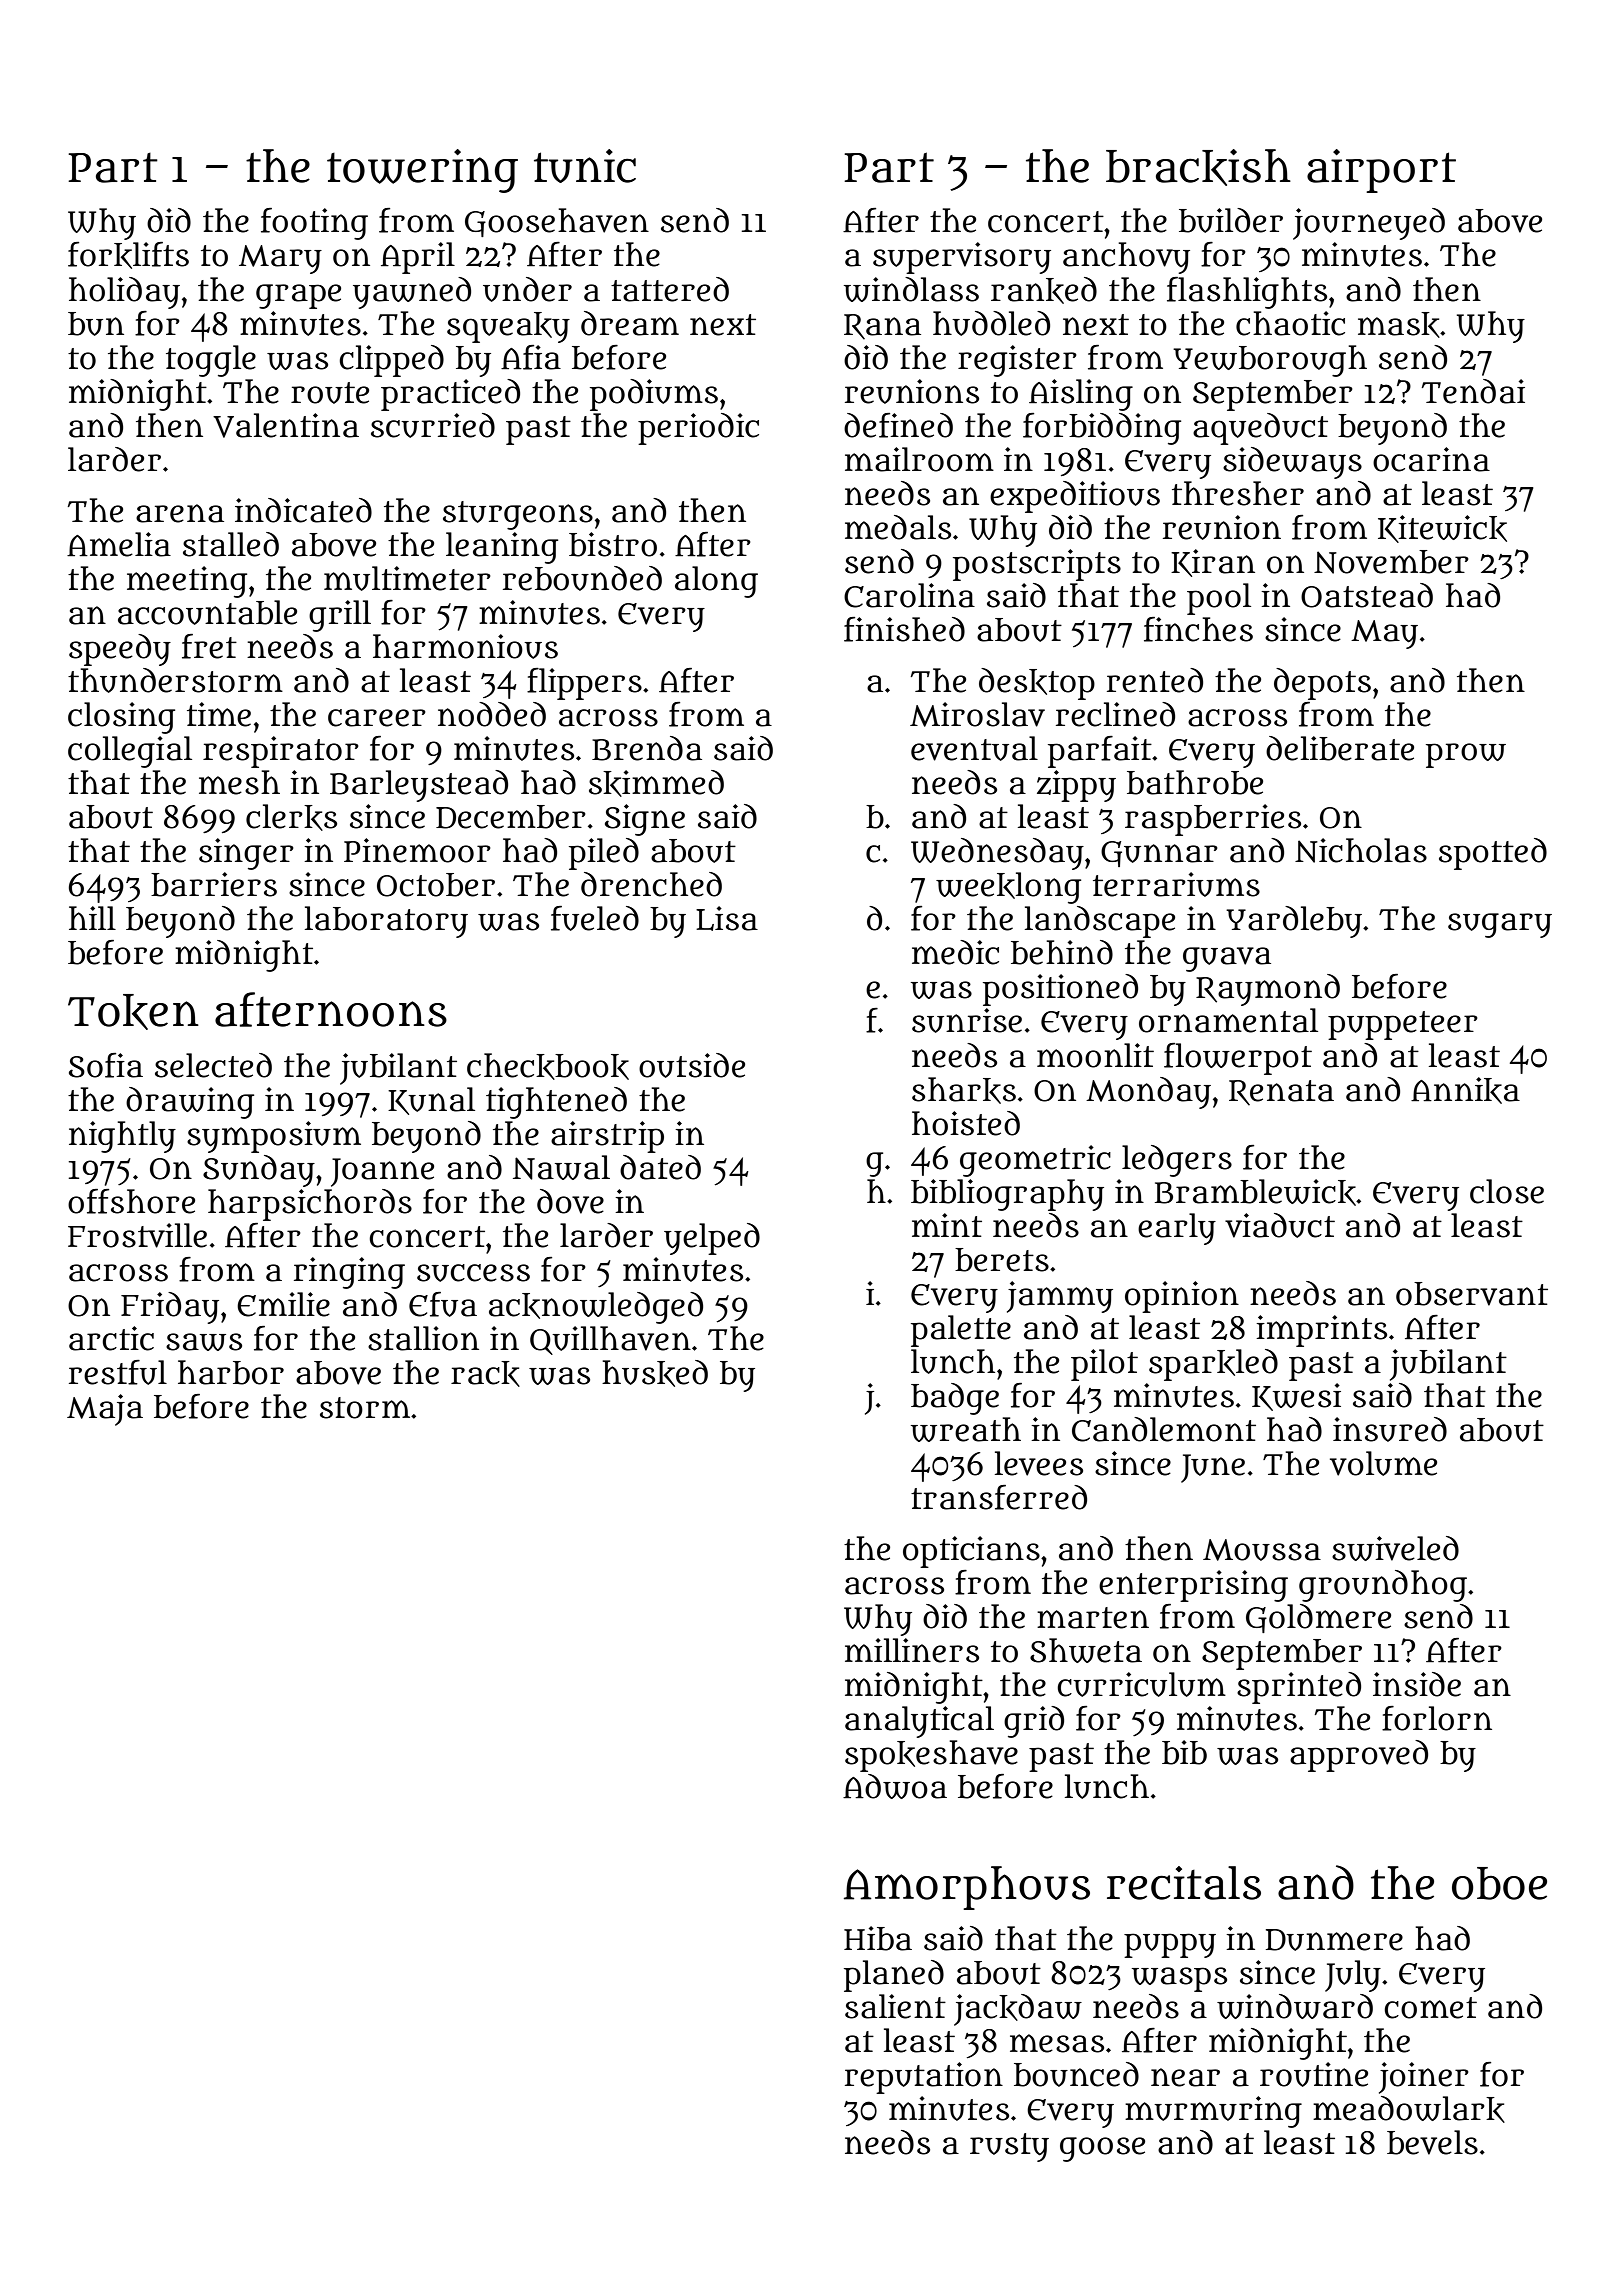 The width and height of the screenshot is (1620, 2292). I want to click on Renata, so click(1281, 1093).
